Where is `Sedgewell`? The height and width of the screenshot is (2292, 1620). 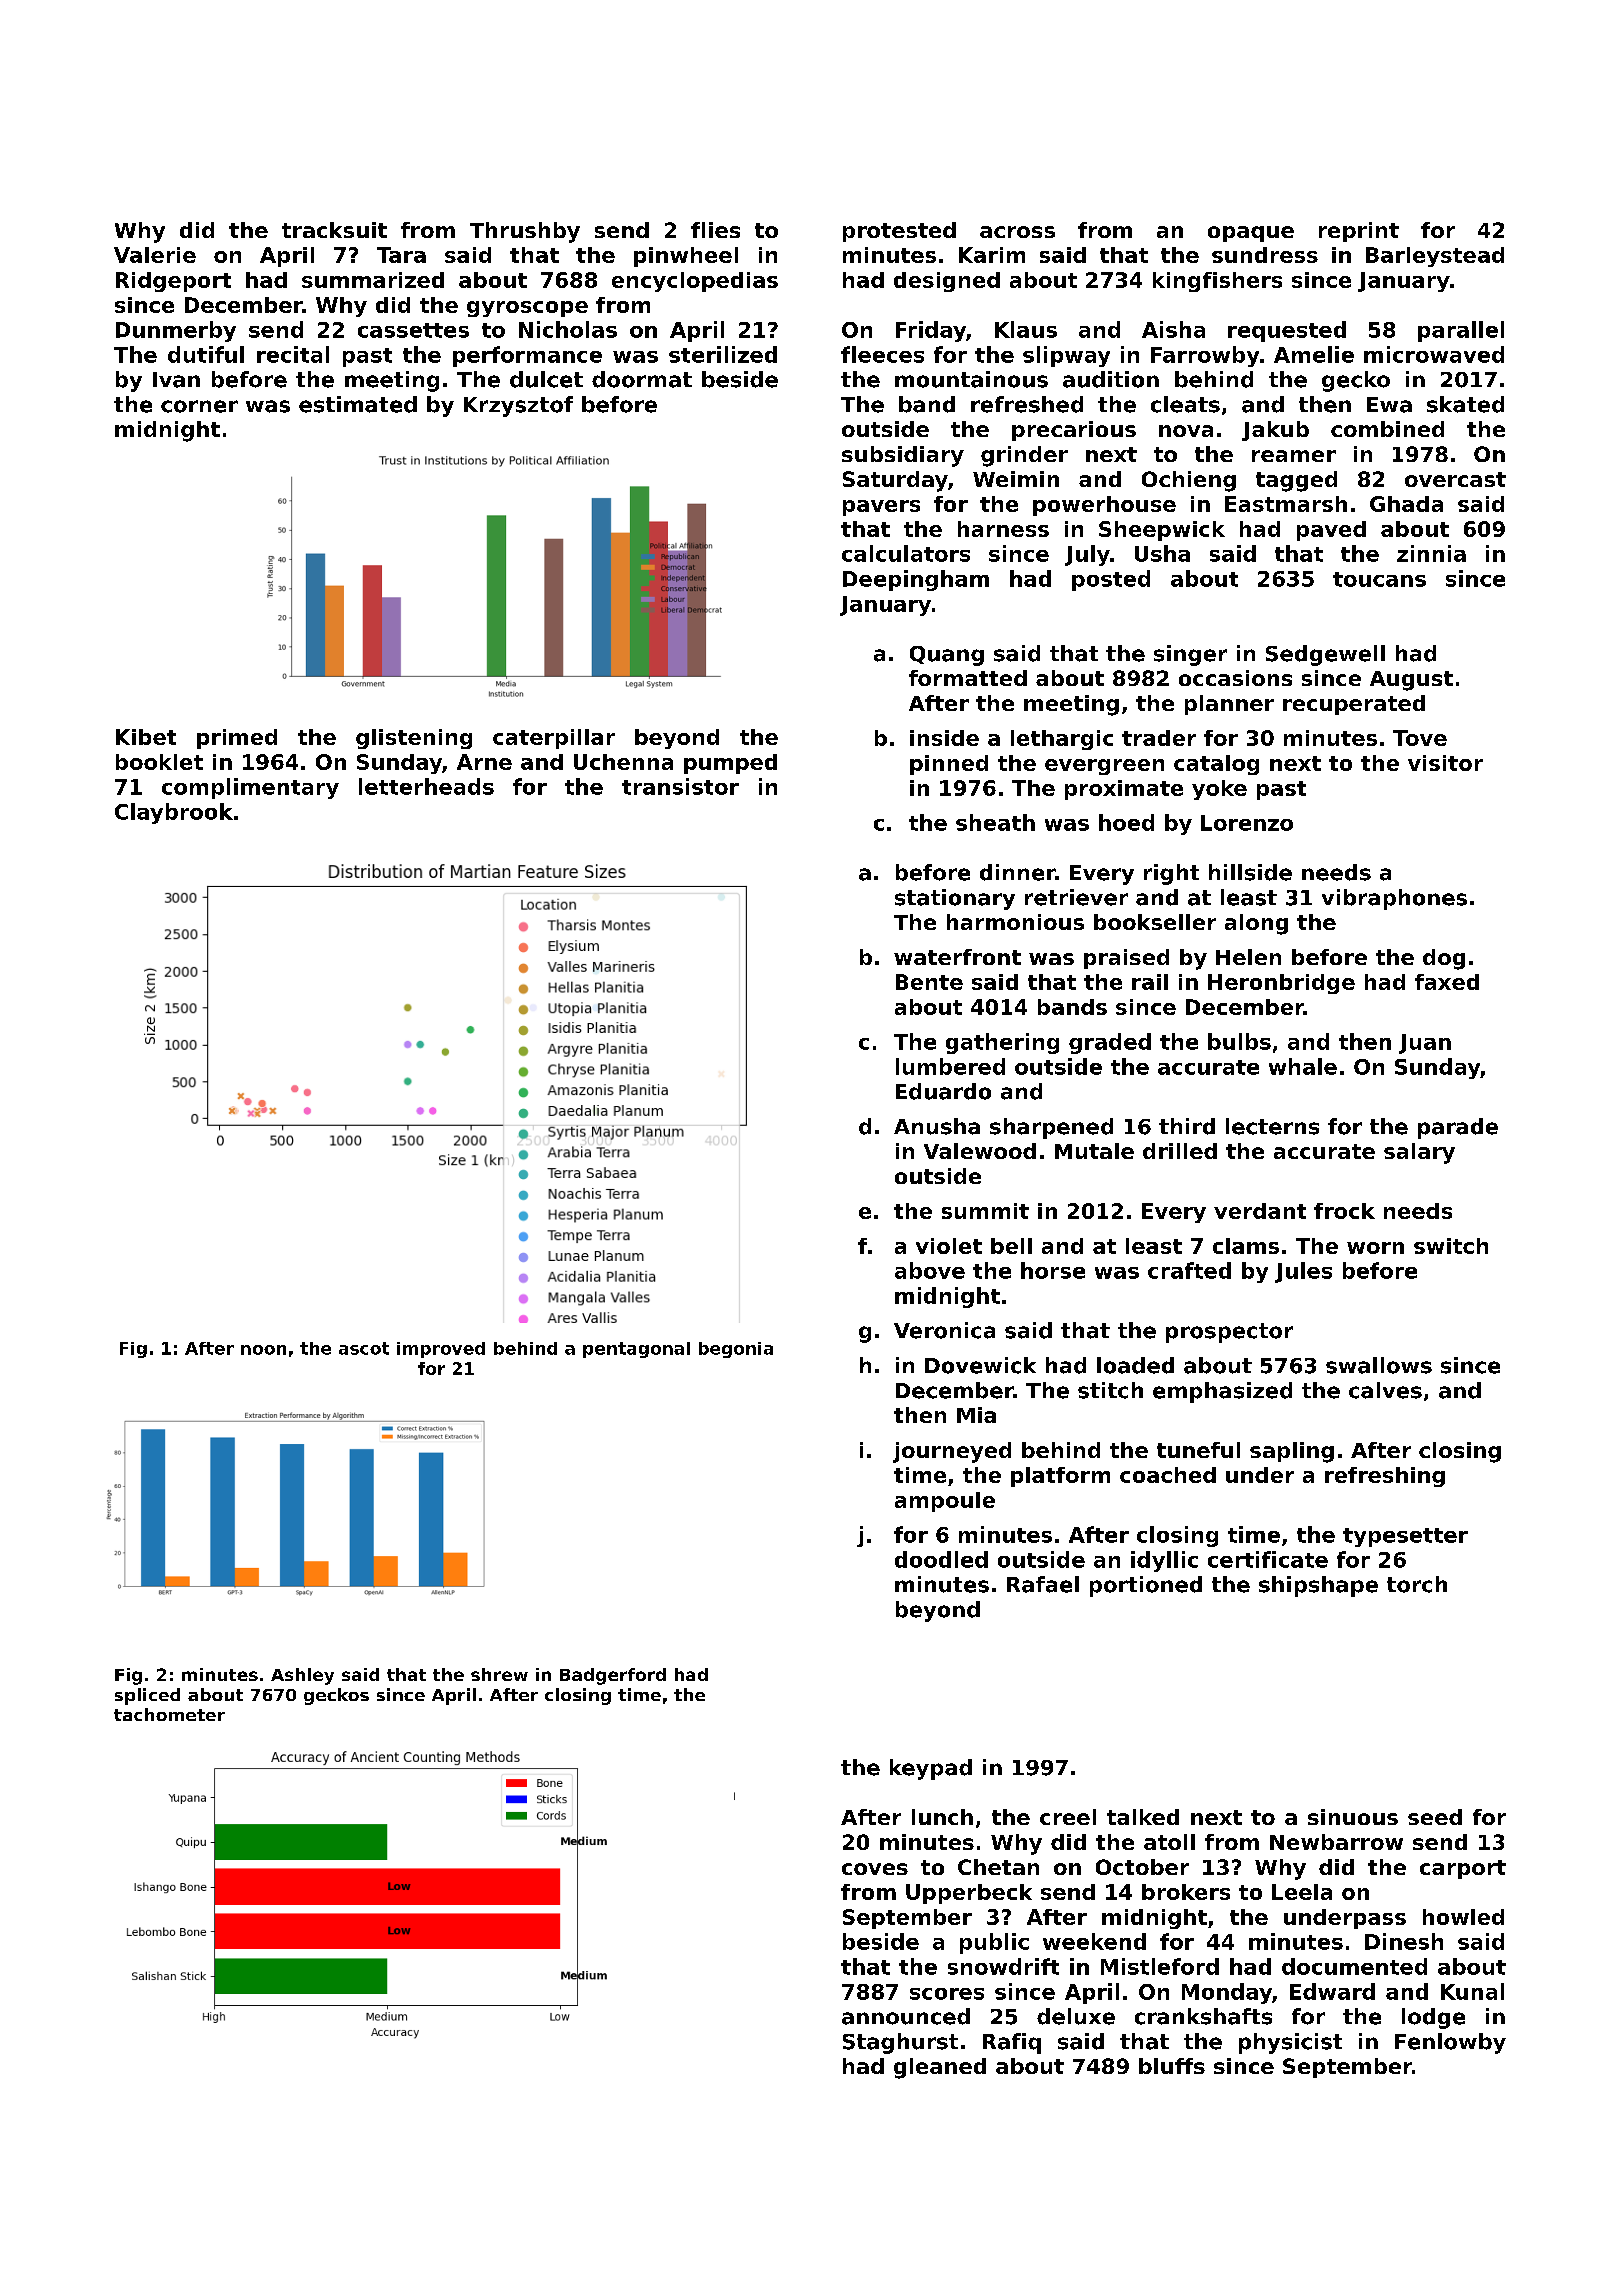 Sedgewell is located at coordinates (1325, 655).
